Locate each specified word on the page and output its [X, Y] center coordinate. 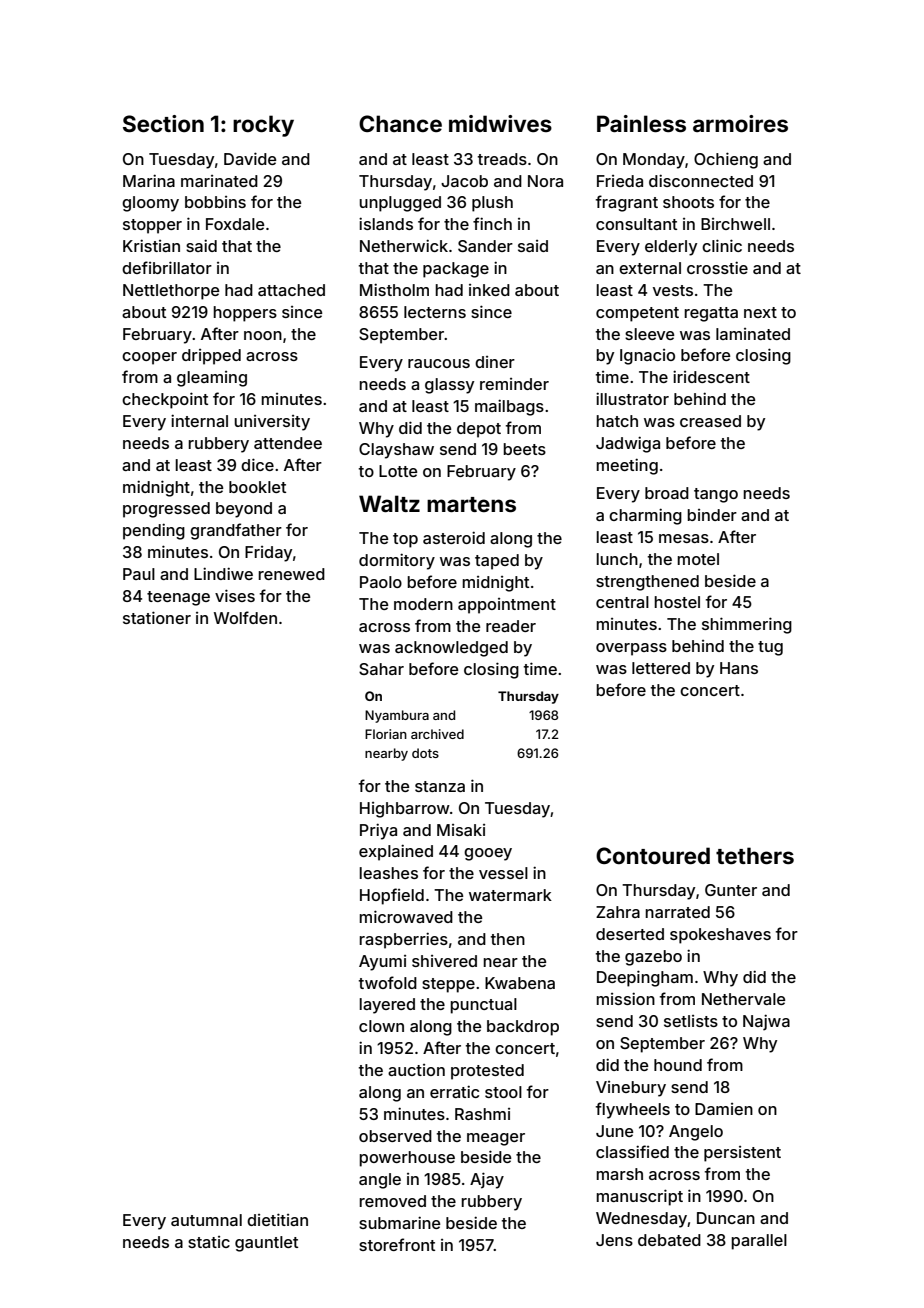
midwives [500, 123]
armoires [740, 123]
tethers [755, 855]
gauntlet [266, 1244]
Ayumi [382, 963]
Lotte [398, 471]
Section [163, 124]
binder [712, 515]
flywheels [633, 1110]
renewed [291, 574]
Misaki [461, 830]
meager [496, 1139]
